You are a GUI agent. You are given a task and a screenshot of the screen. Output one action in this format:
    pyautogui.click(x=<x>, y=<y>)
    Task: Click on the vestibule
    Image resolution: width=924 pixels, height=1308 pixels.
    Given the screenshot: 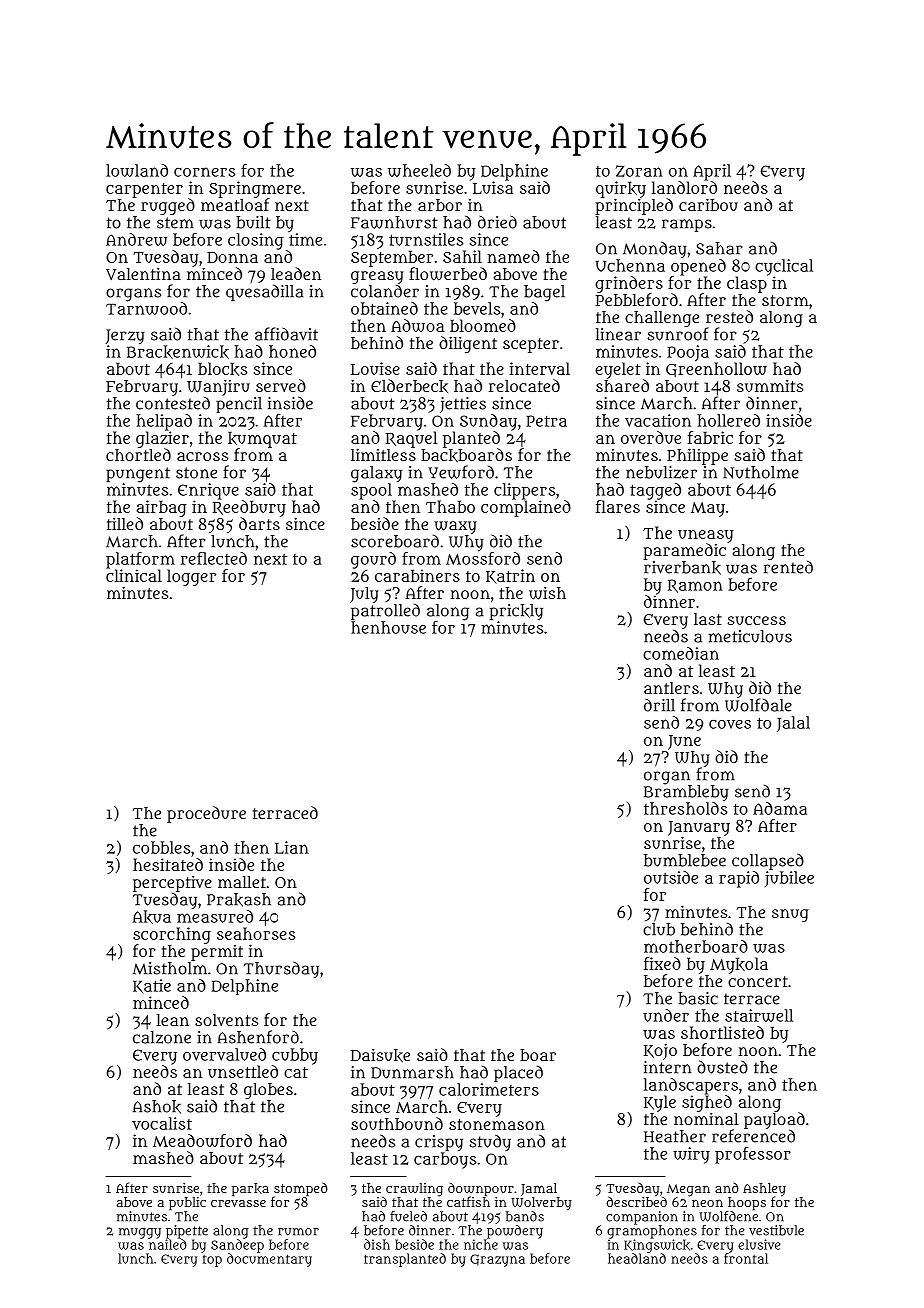 What is the action you would take?
    pyautogui.click(x=776, y=1230)
